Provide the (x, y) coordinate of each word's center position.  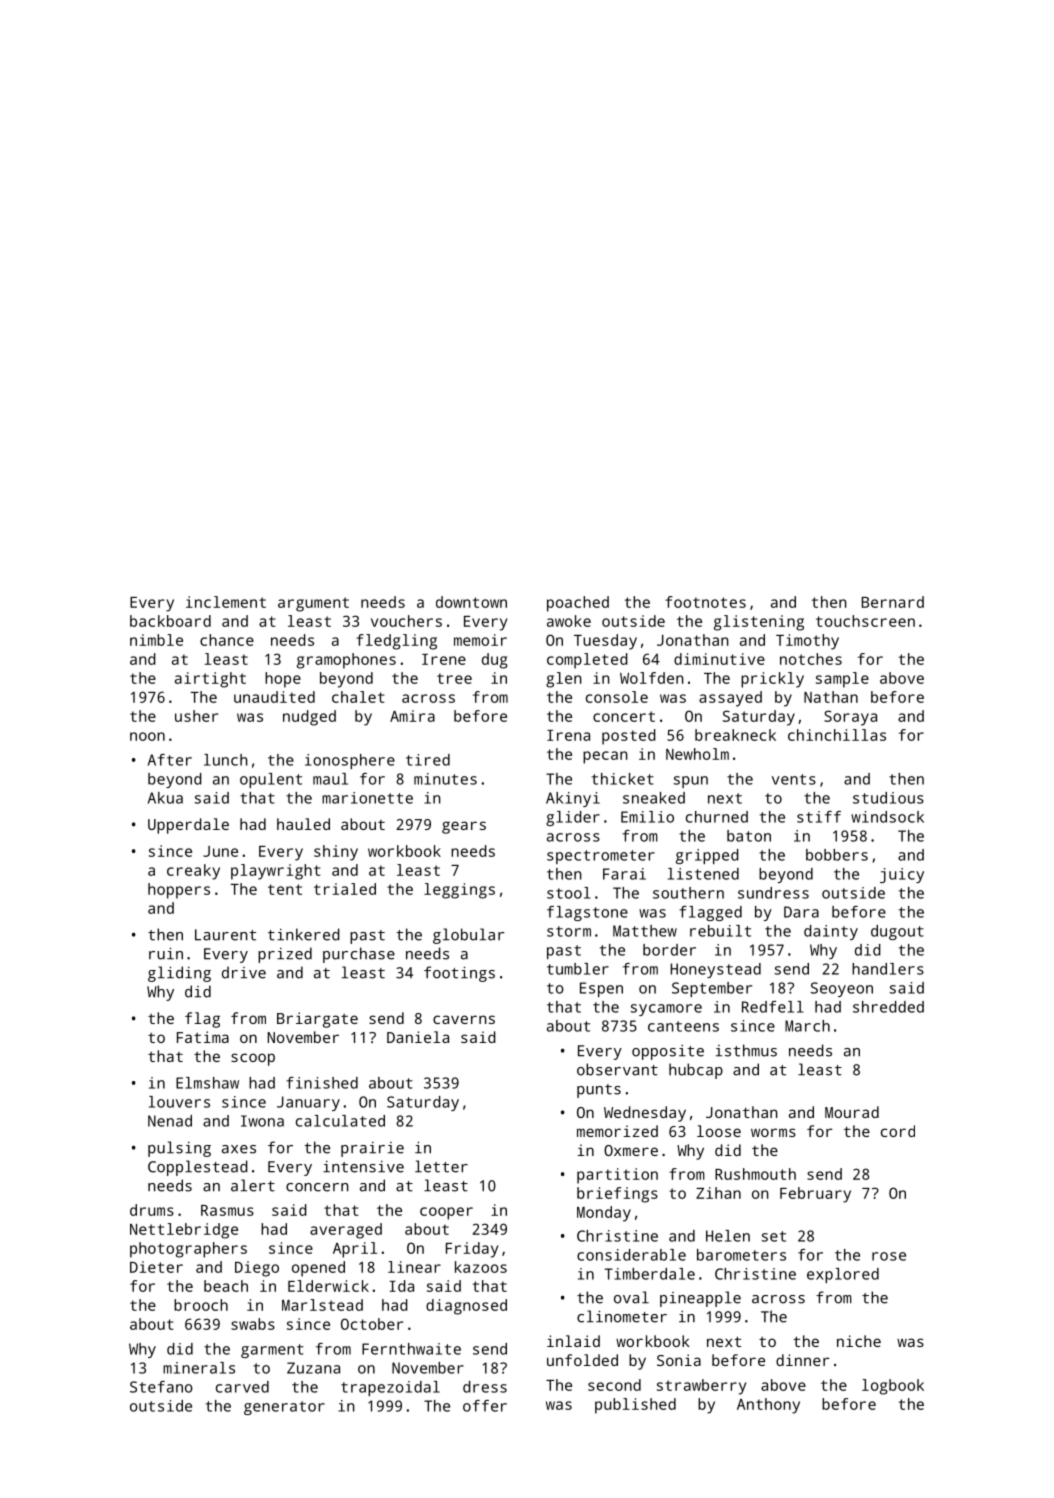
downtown (471, 602)
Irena (568, 735)
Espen (601, 989)
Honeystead (716, 970)
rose (889, 1256)
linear (414, 1267)
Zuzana (313, 1368)
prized (285, 955)
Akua (165, 798)
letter (441, 1166)
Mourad (852, 1112)
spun (691, 782)
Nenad (170, 1121)
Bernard (893, 602)
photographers (188, 1250)
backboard (170, 621)
